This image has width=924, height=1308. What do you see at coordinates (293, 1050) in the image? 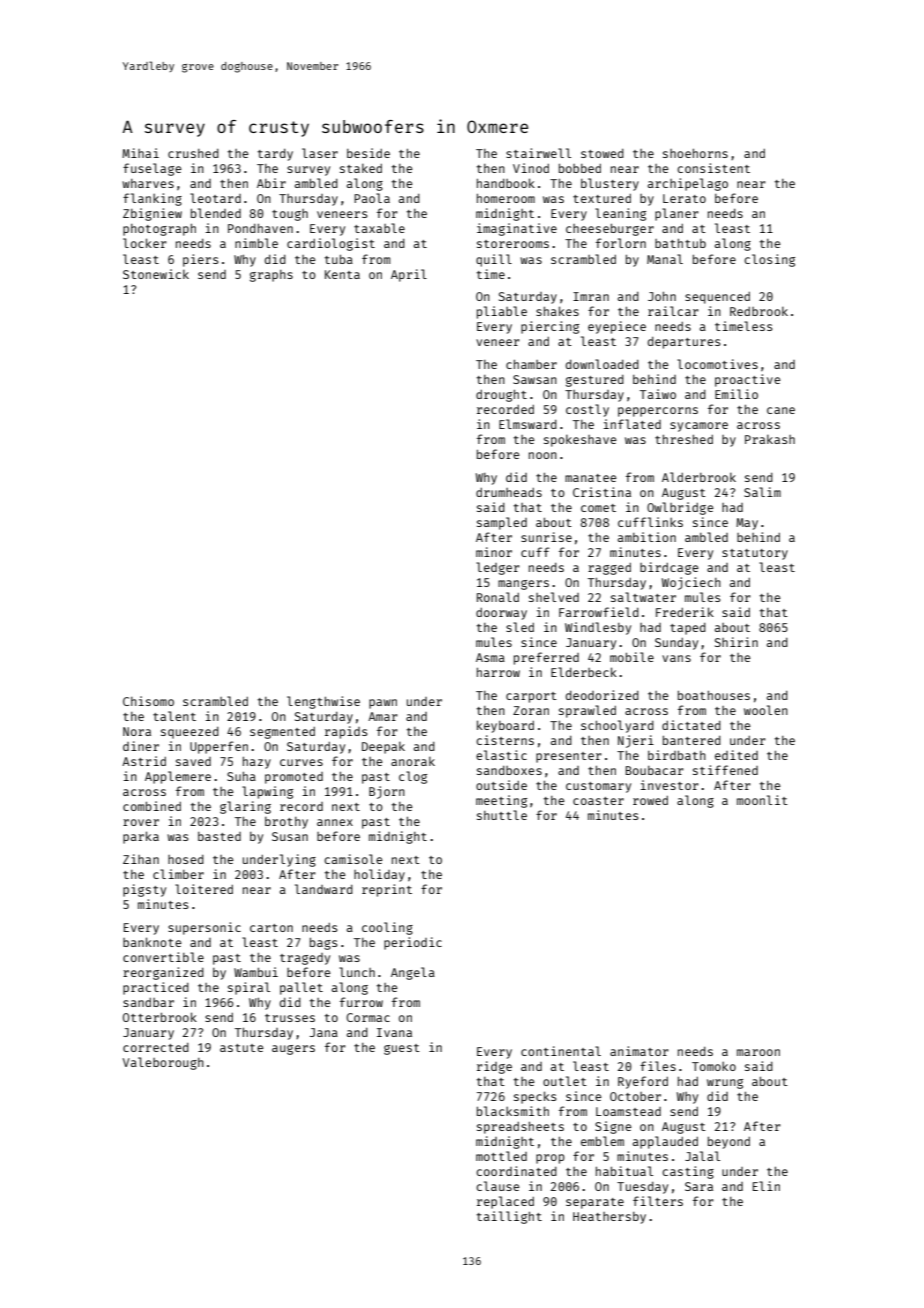
I see `augers` at bounding box center [293, 1050].
